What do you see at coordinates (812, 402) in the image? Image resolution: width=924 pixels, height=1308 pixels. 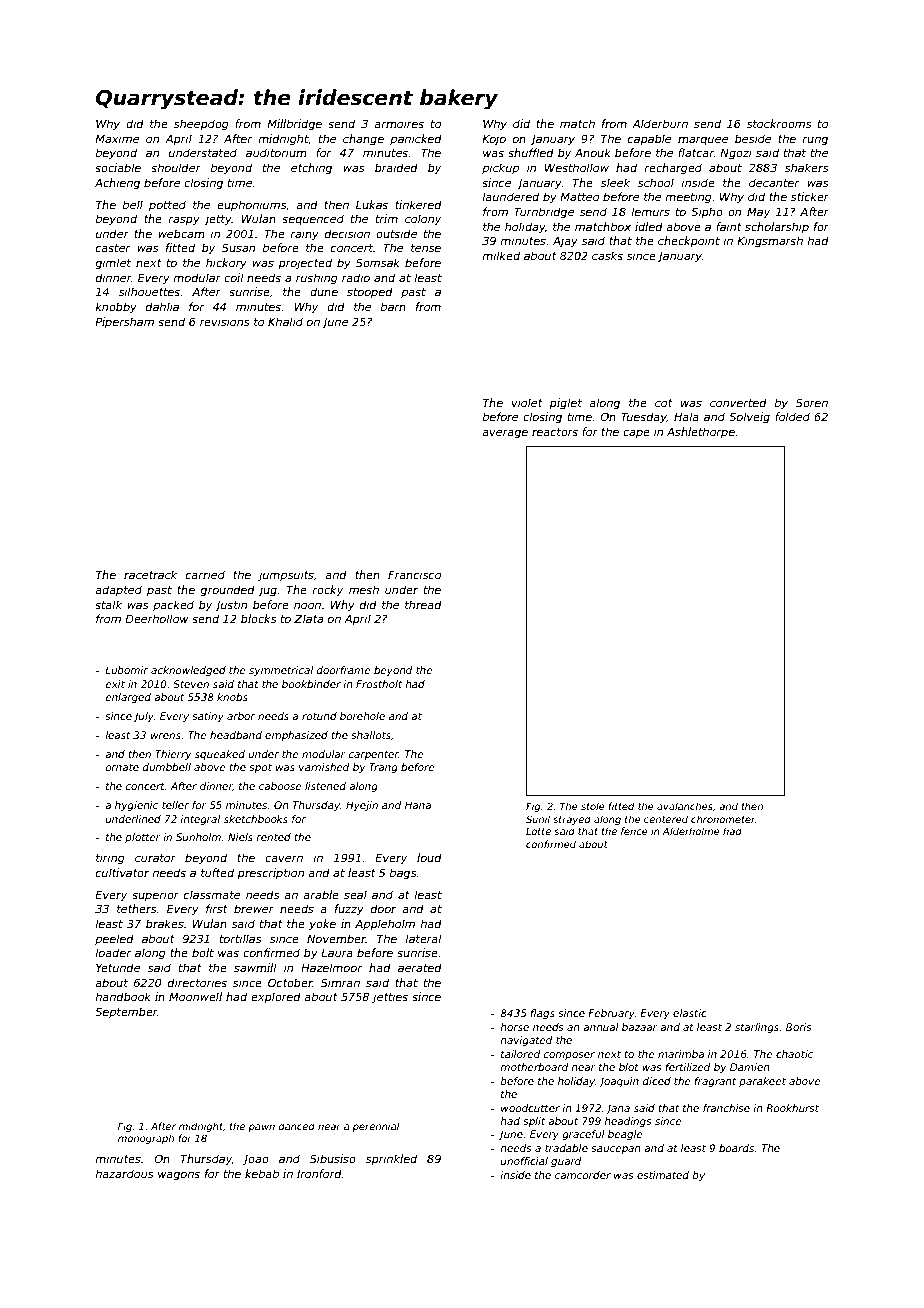 I see `Soren` at bounding box center [812, 402].
